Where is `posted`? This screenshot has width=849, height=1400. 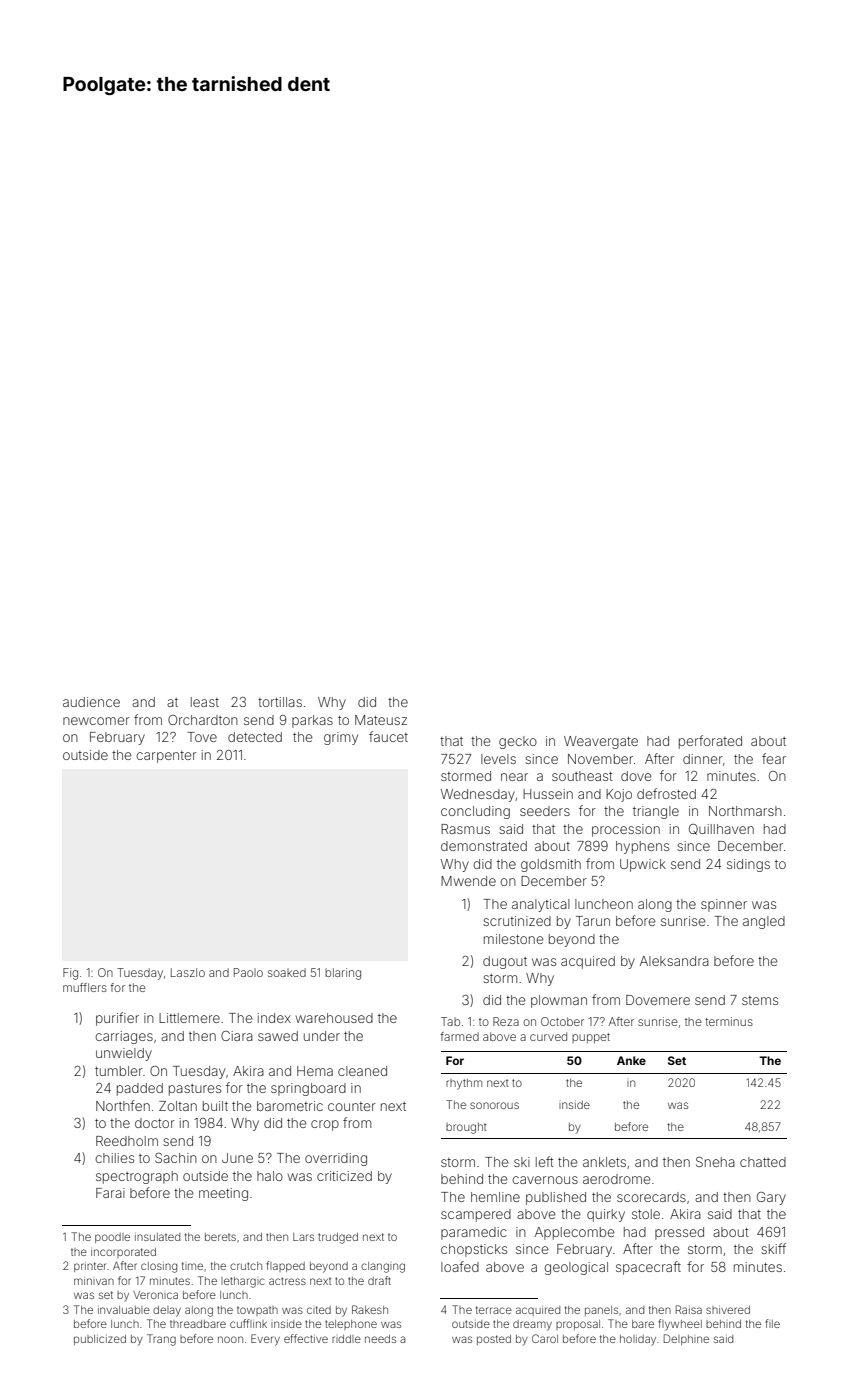 posted is located at coordinates (494, 1340).
